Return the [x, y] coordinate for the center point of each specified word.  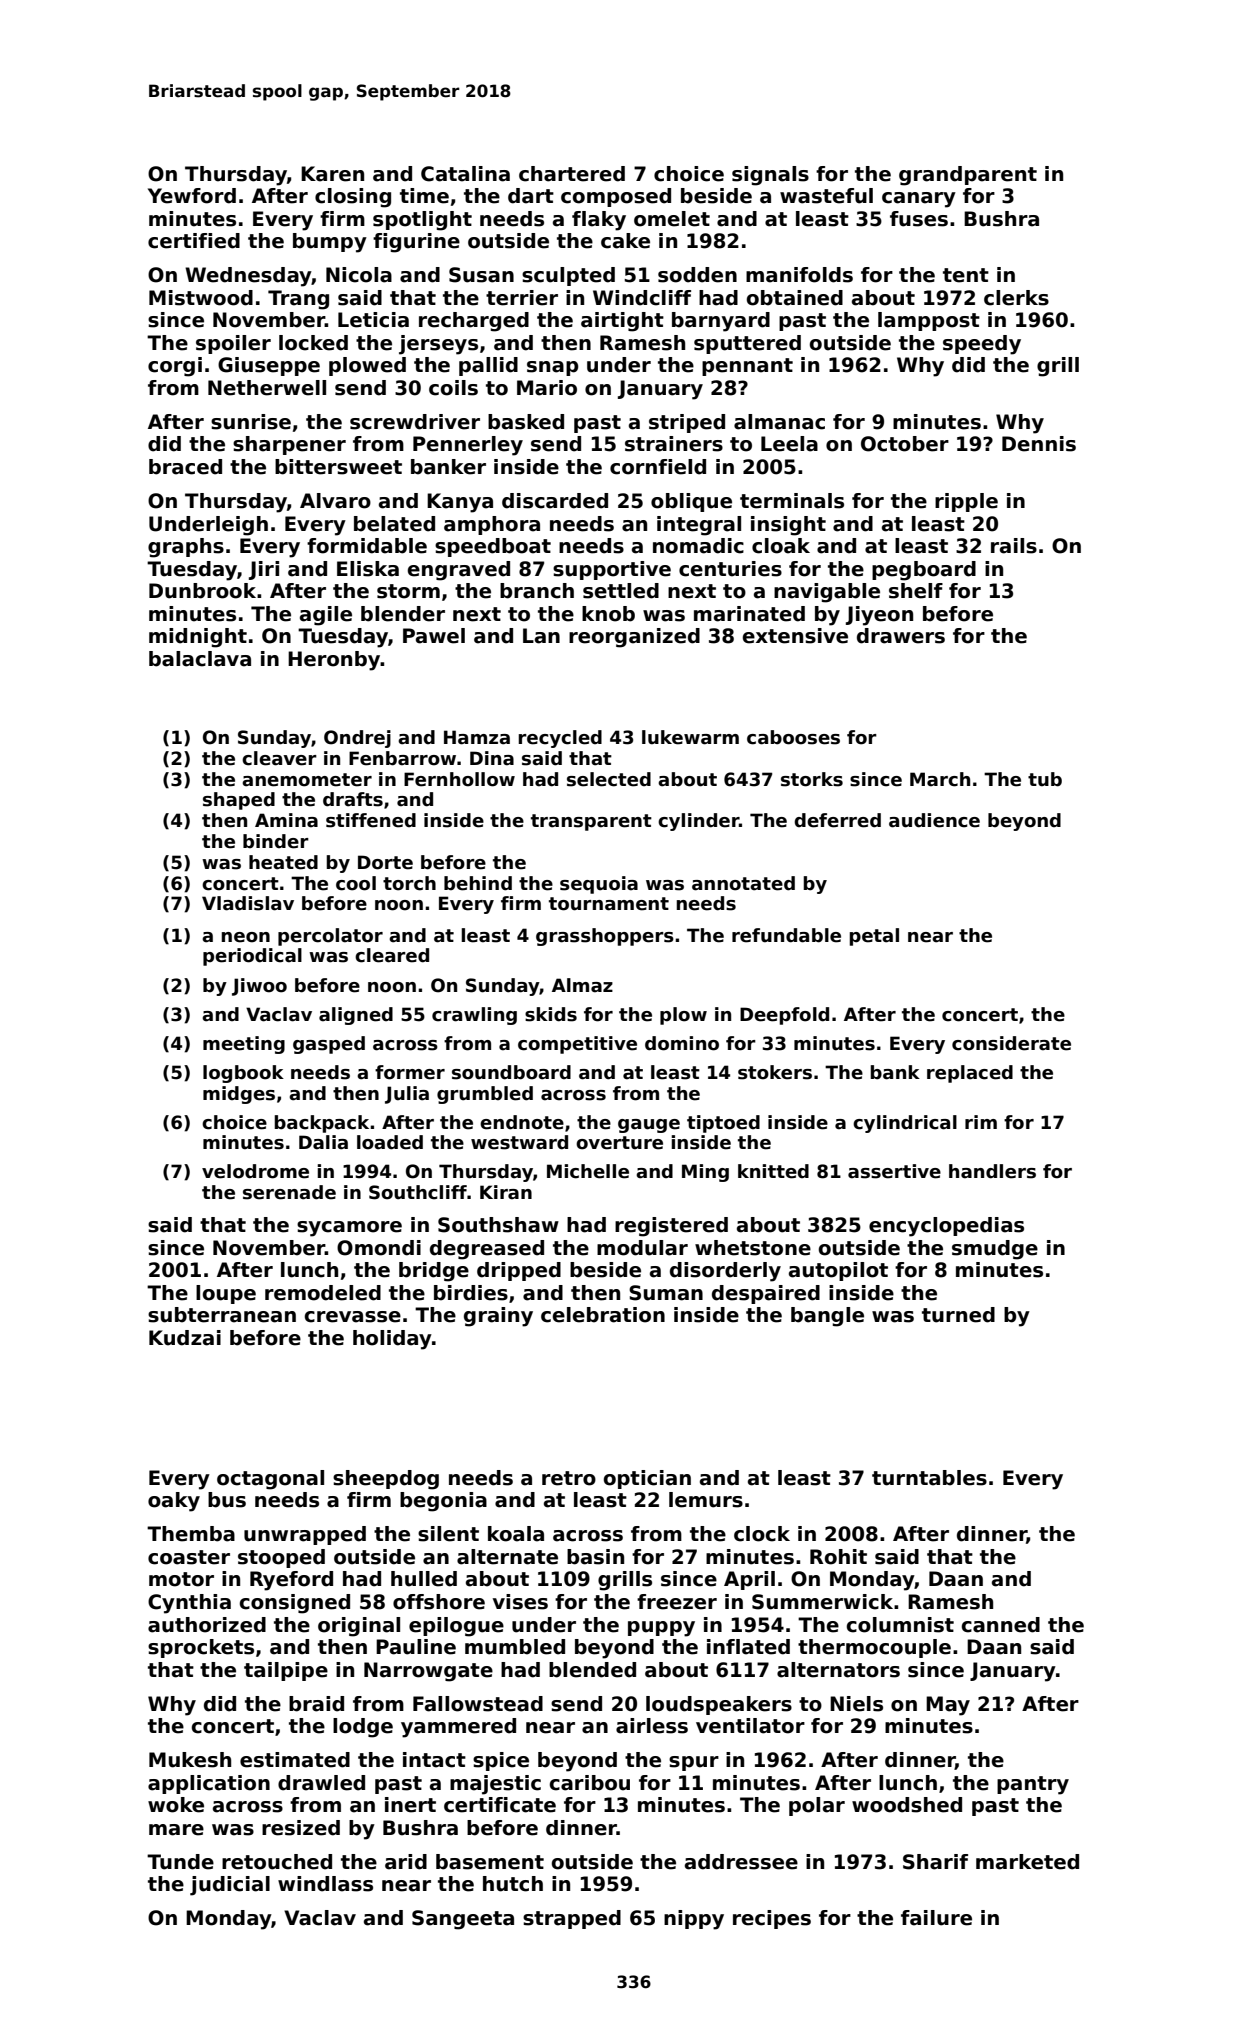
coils [453, 388]
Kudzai [185, 1338]
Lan [541, 636]
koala [516, 1534]
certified [194, 241]
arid [406, 1862]
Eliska [368, 569]
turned [958, 1315]
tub [1045, 779]
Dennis [1039, 444]
